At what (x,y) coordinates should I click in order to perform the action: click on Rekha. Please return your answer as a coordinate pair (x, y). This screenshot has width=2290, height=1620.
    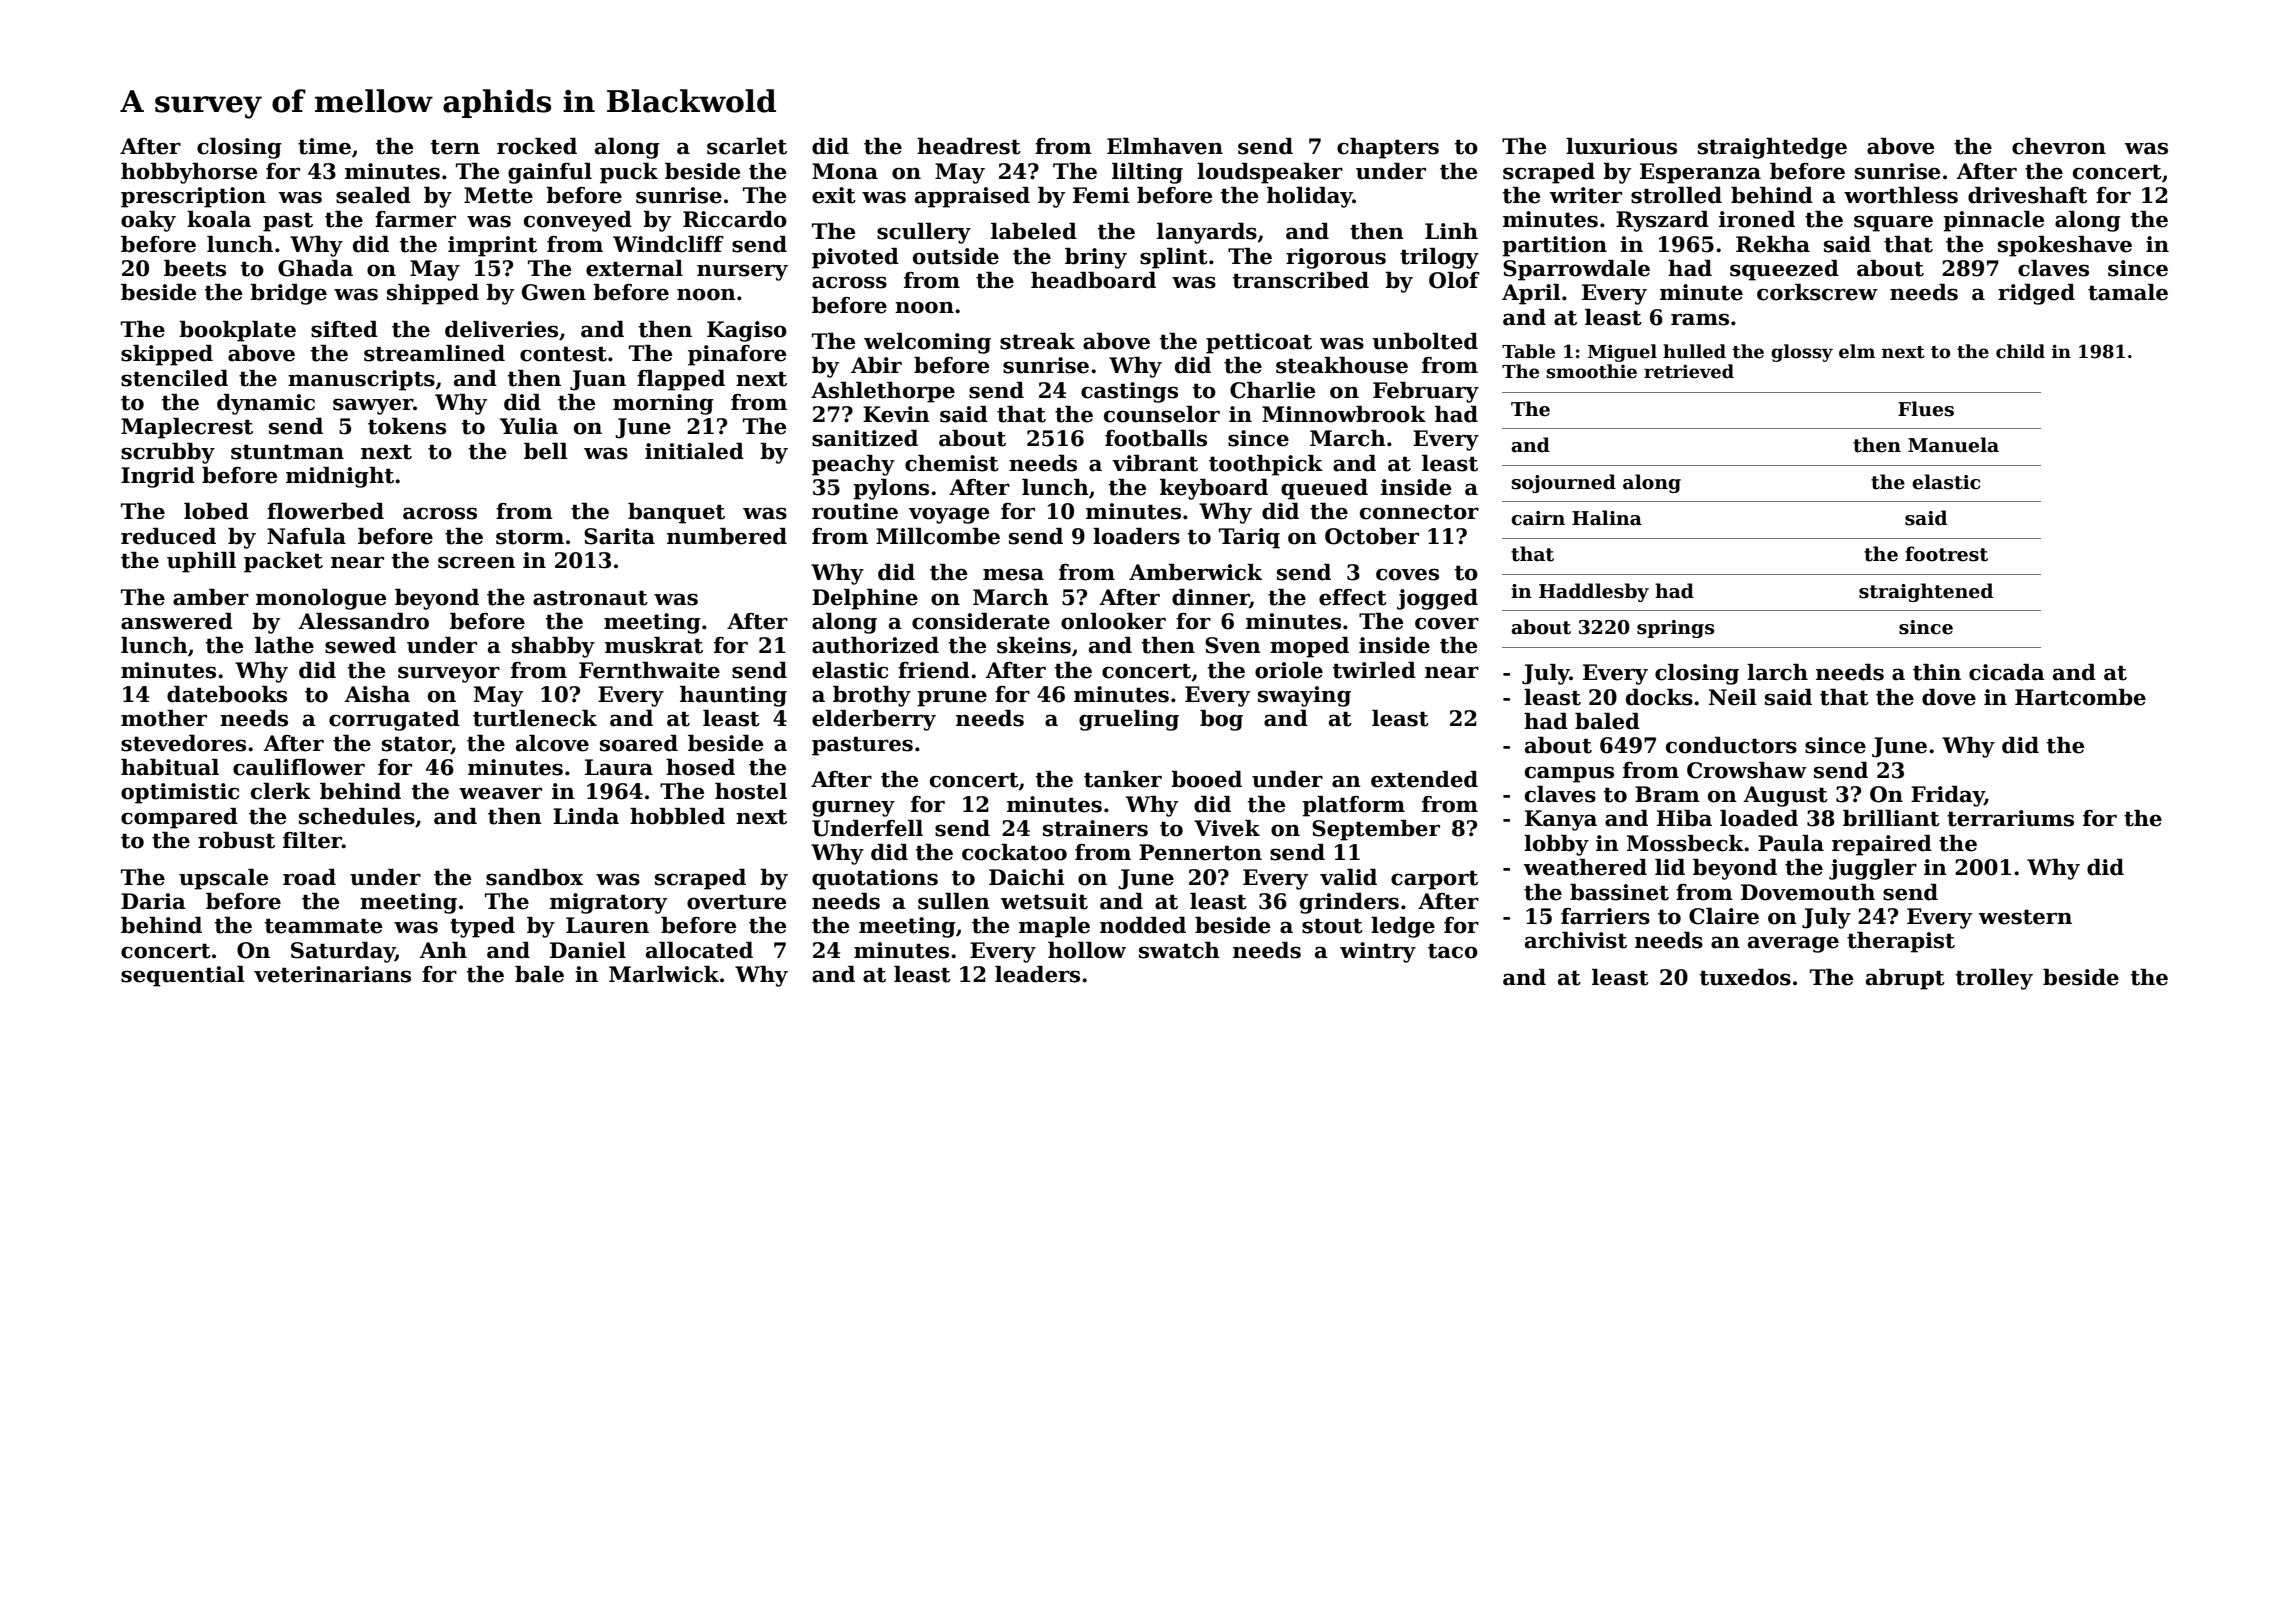
    Looking at the image, I should click on (1773, 244).
